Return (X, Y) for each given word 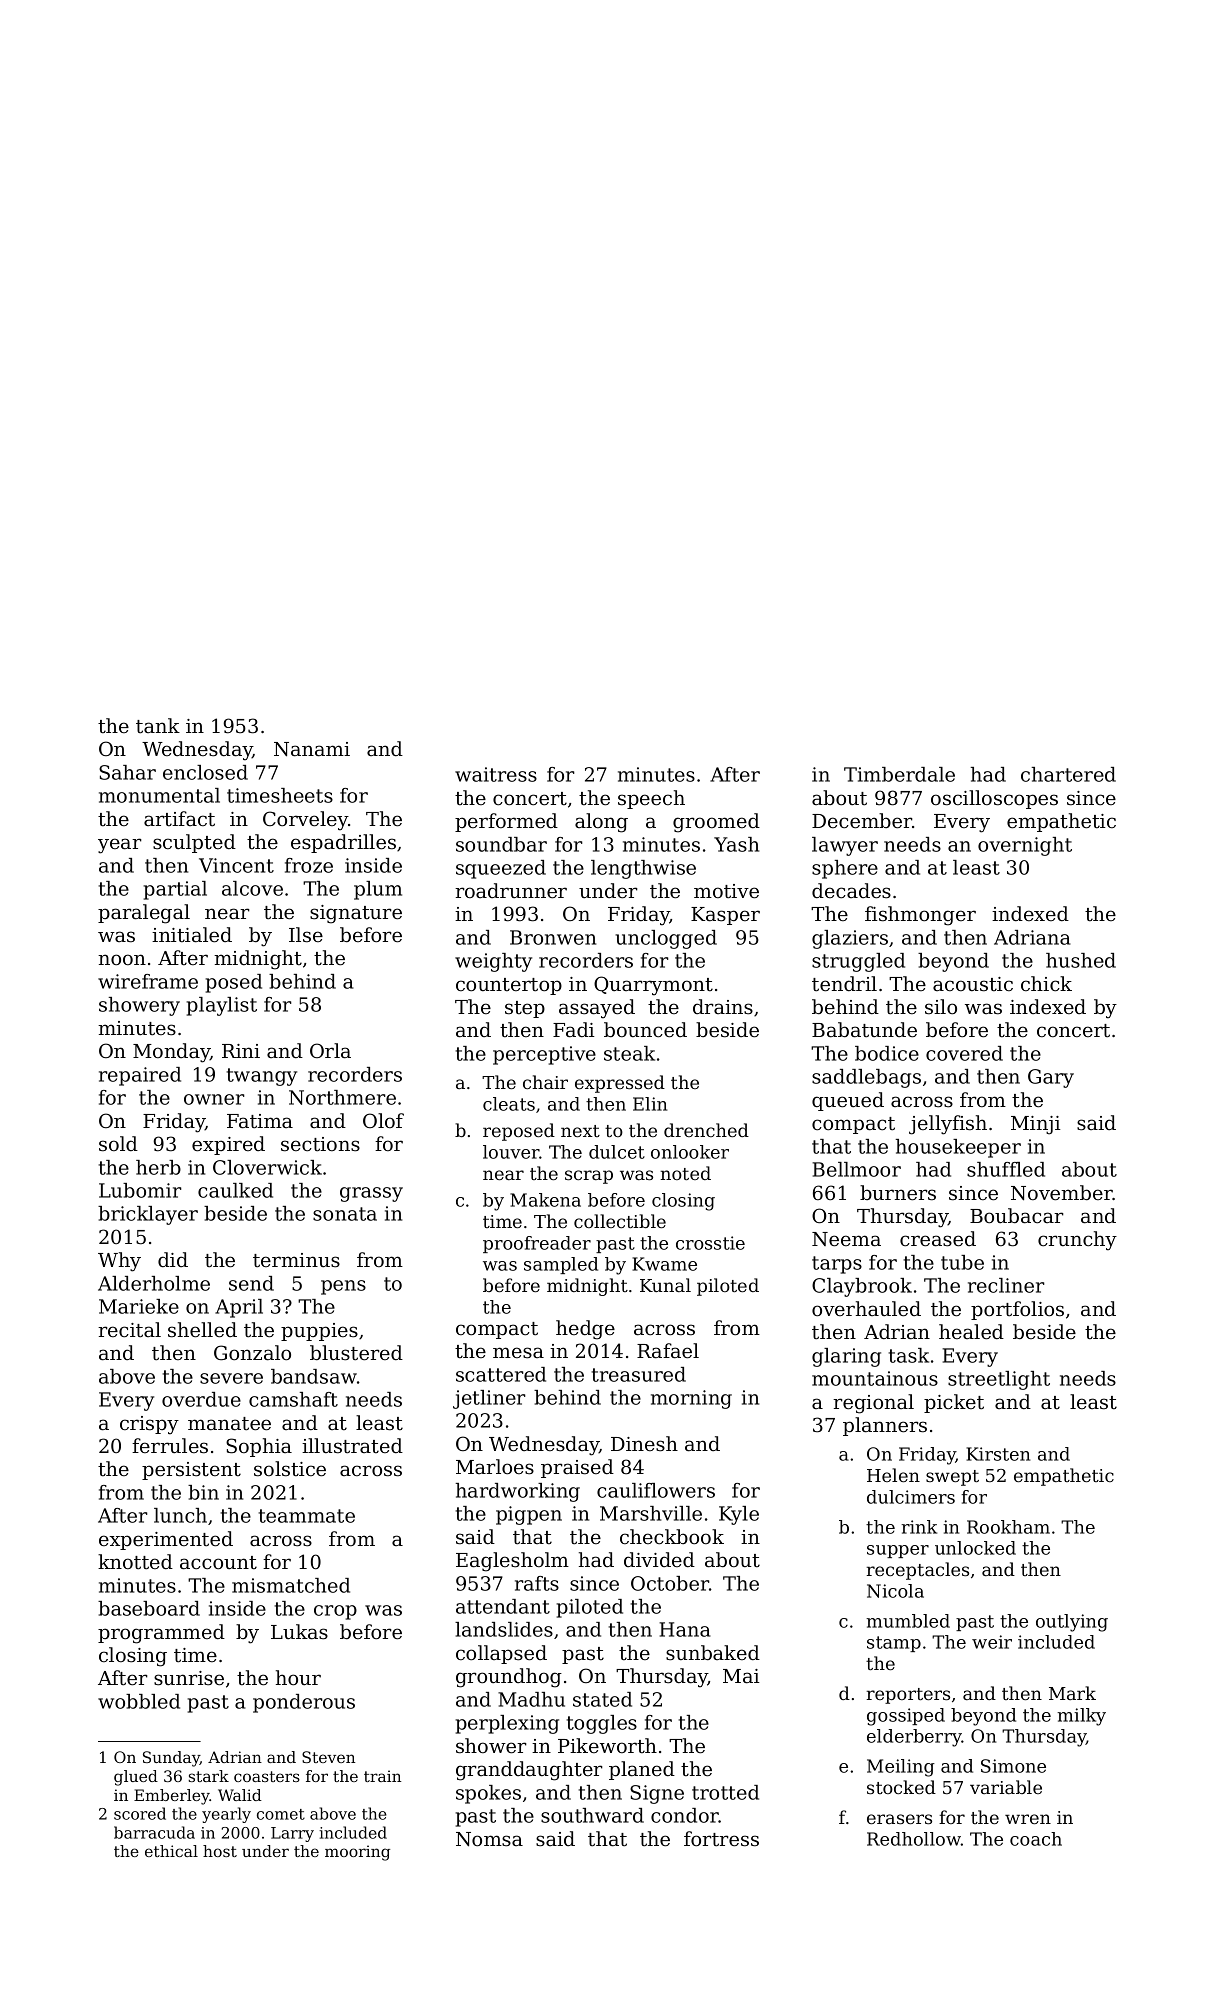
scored (140, 1813)
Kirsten (998, 1454)
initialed (192, 935)
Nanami (312, 749)
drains (723, 1007)
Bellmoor (856, 1169)
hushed (1081, 960)
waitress (496, 774)
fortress (721, 1839)
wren (1028, 1819)
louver (511, 1152)
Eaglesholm (512, 1562)
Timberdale (899, 774)
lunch (180, 1515)
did (173, 1259)
